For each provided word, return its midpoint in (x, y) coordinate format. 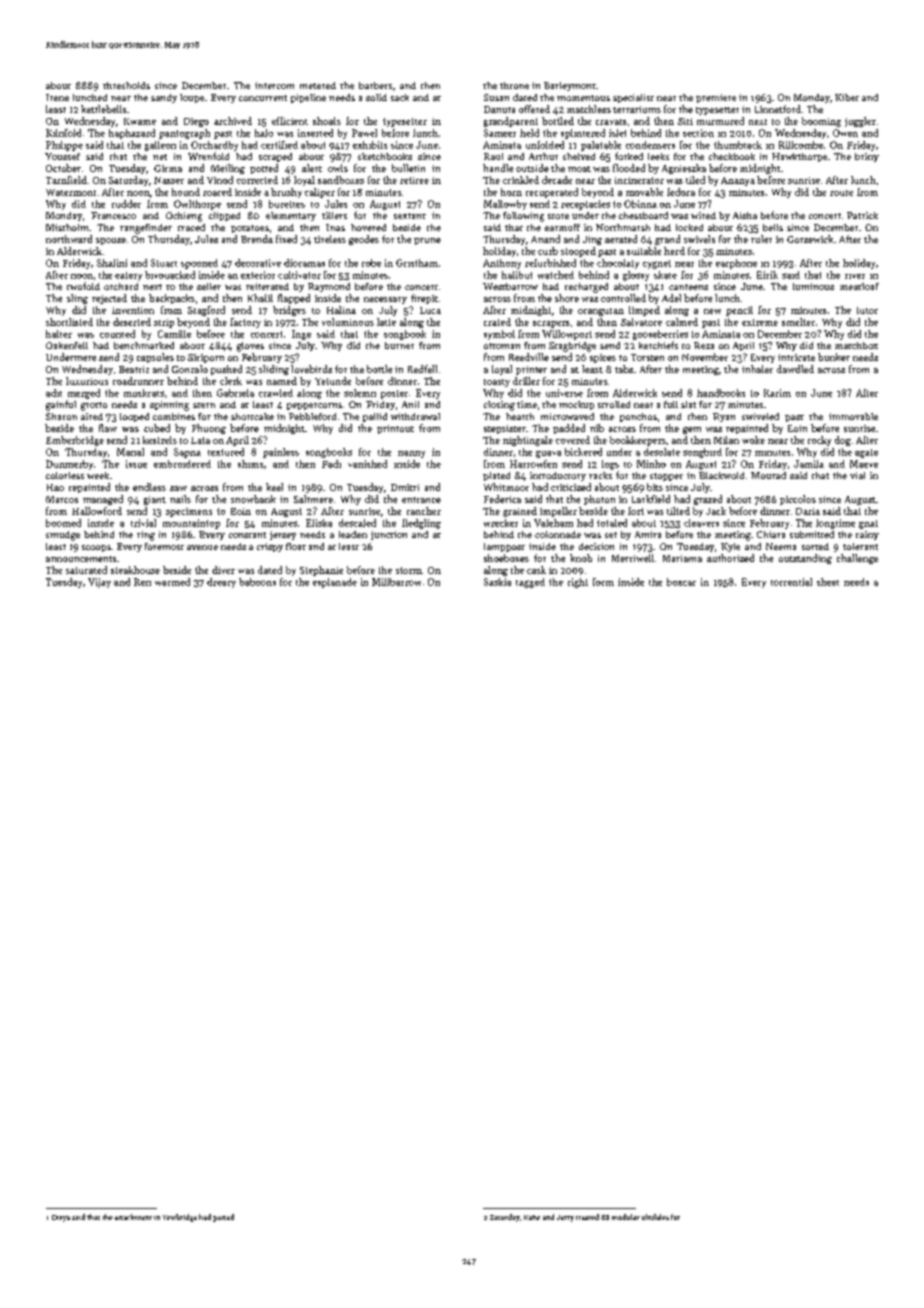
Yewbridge (180, 1218)
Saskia (497, 582)
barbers (375, 85)
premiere (716, 98)
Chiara (771, 534)
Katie (532, 1217)
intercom (274, 85)
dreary (221, 583)
